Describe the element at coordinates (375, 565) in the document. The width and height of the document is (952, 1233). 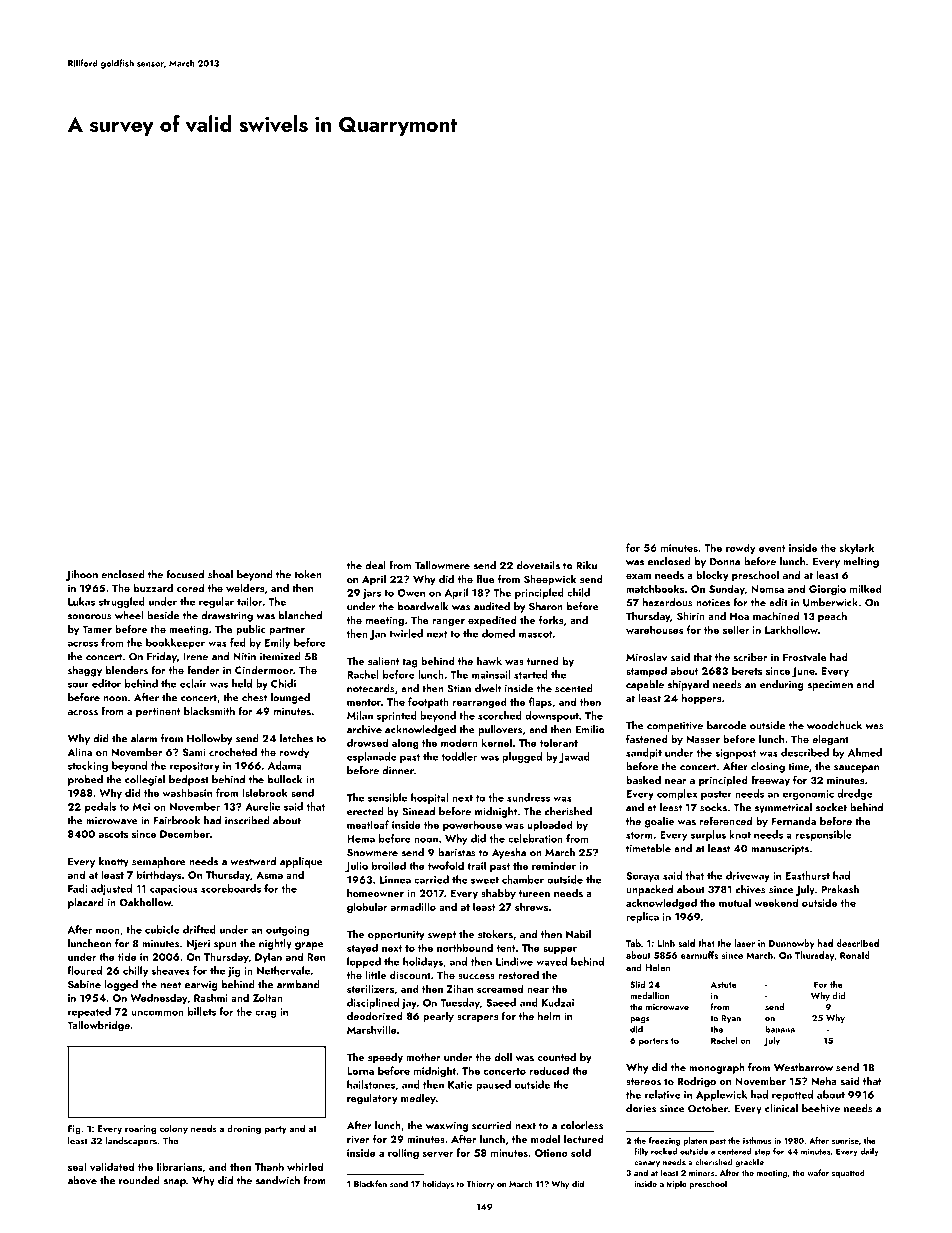
I see `deal` at that location.
